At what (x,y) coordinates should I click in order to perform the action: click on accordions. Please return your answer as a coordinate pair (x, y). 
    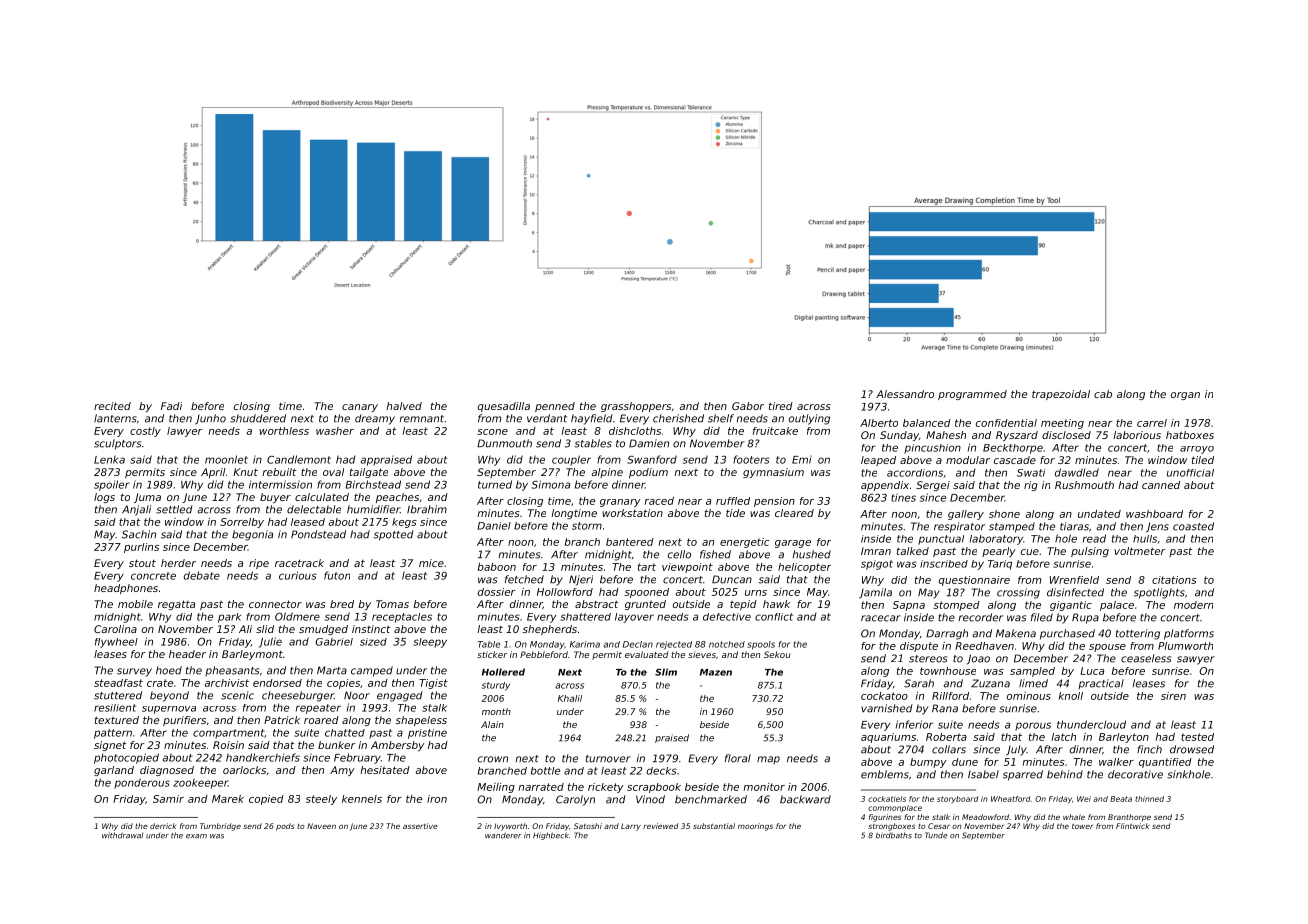
    Looking at the image, I should click on (915, 473).
